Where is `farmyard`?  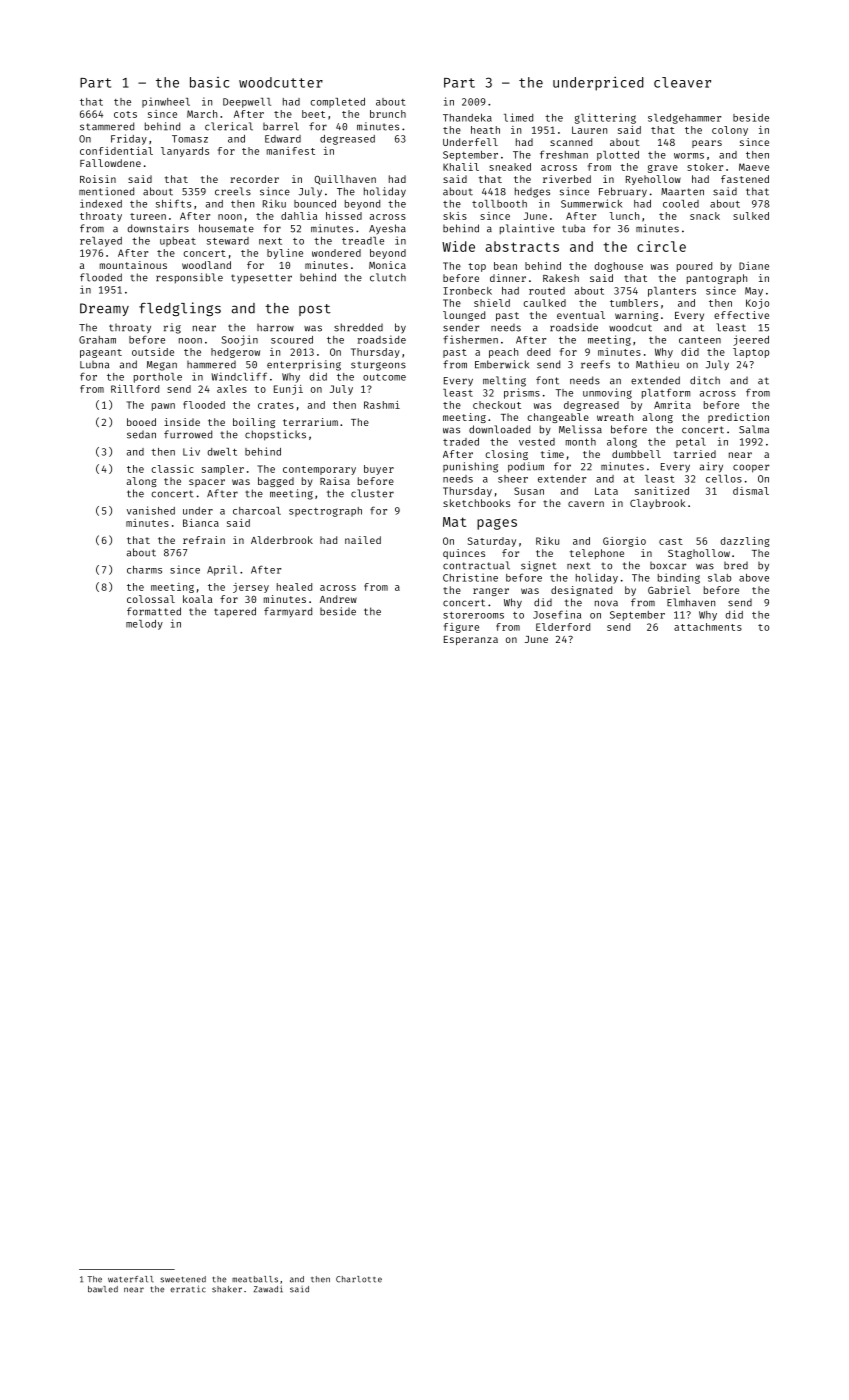
farmyard is located at coordinates (288, 612).
